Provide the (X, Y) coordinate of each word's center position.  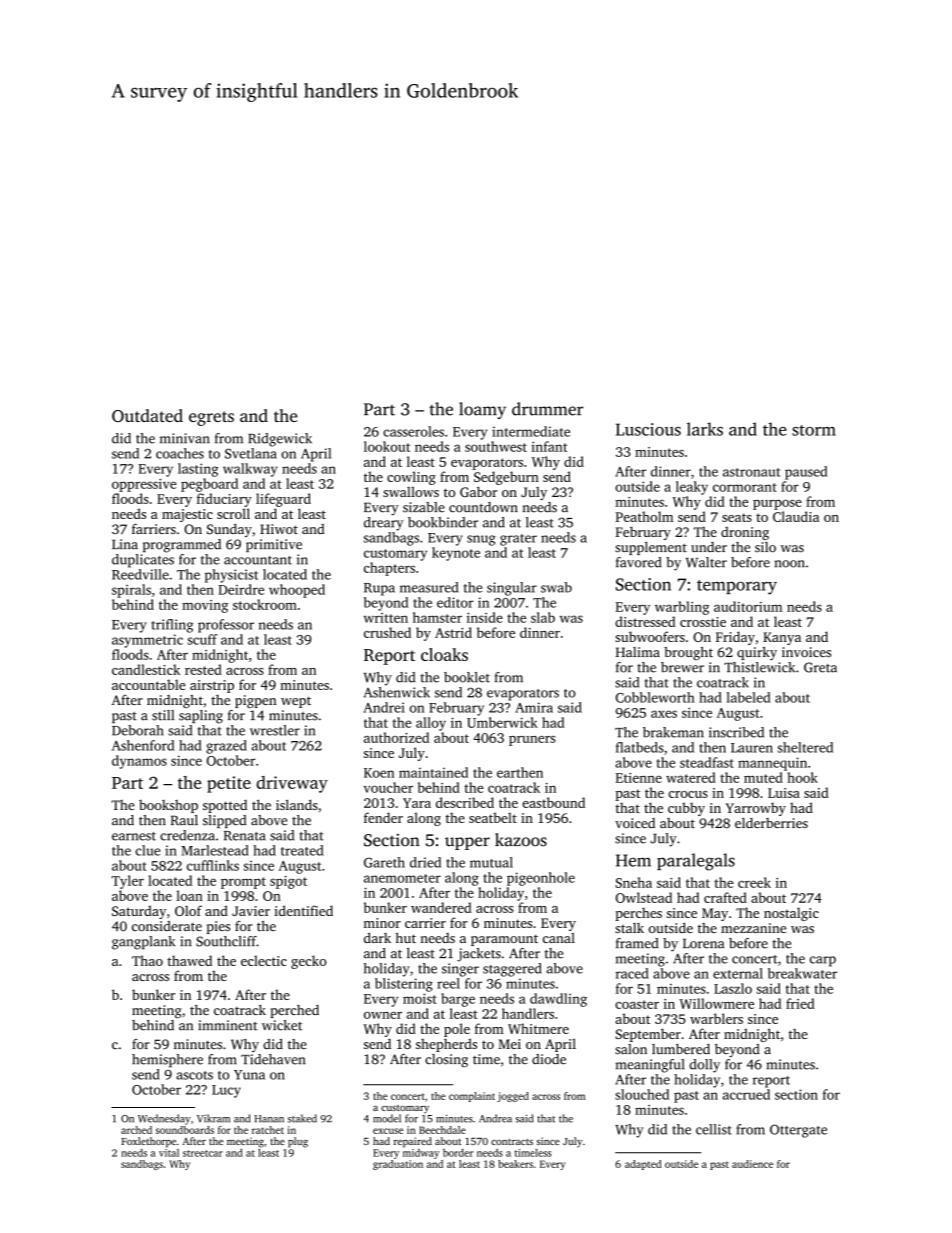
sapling (201, 717)
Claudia (796, 516)
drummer (547, 409)
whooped (297, 591)
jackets (479, 955)
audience (752, 1164)
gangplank (143, 943)
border (458, 1153)
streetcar (203, 1153)
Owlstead (644, 897)
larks (705, 429)
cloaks (444, 654)
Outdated (147, 415)
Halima (638, 652)
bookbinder (443, 522)
